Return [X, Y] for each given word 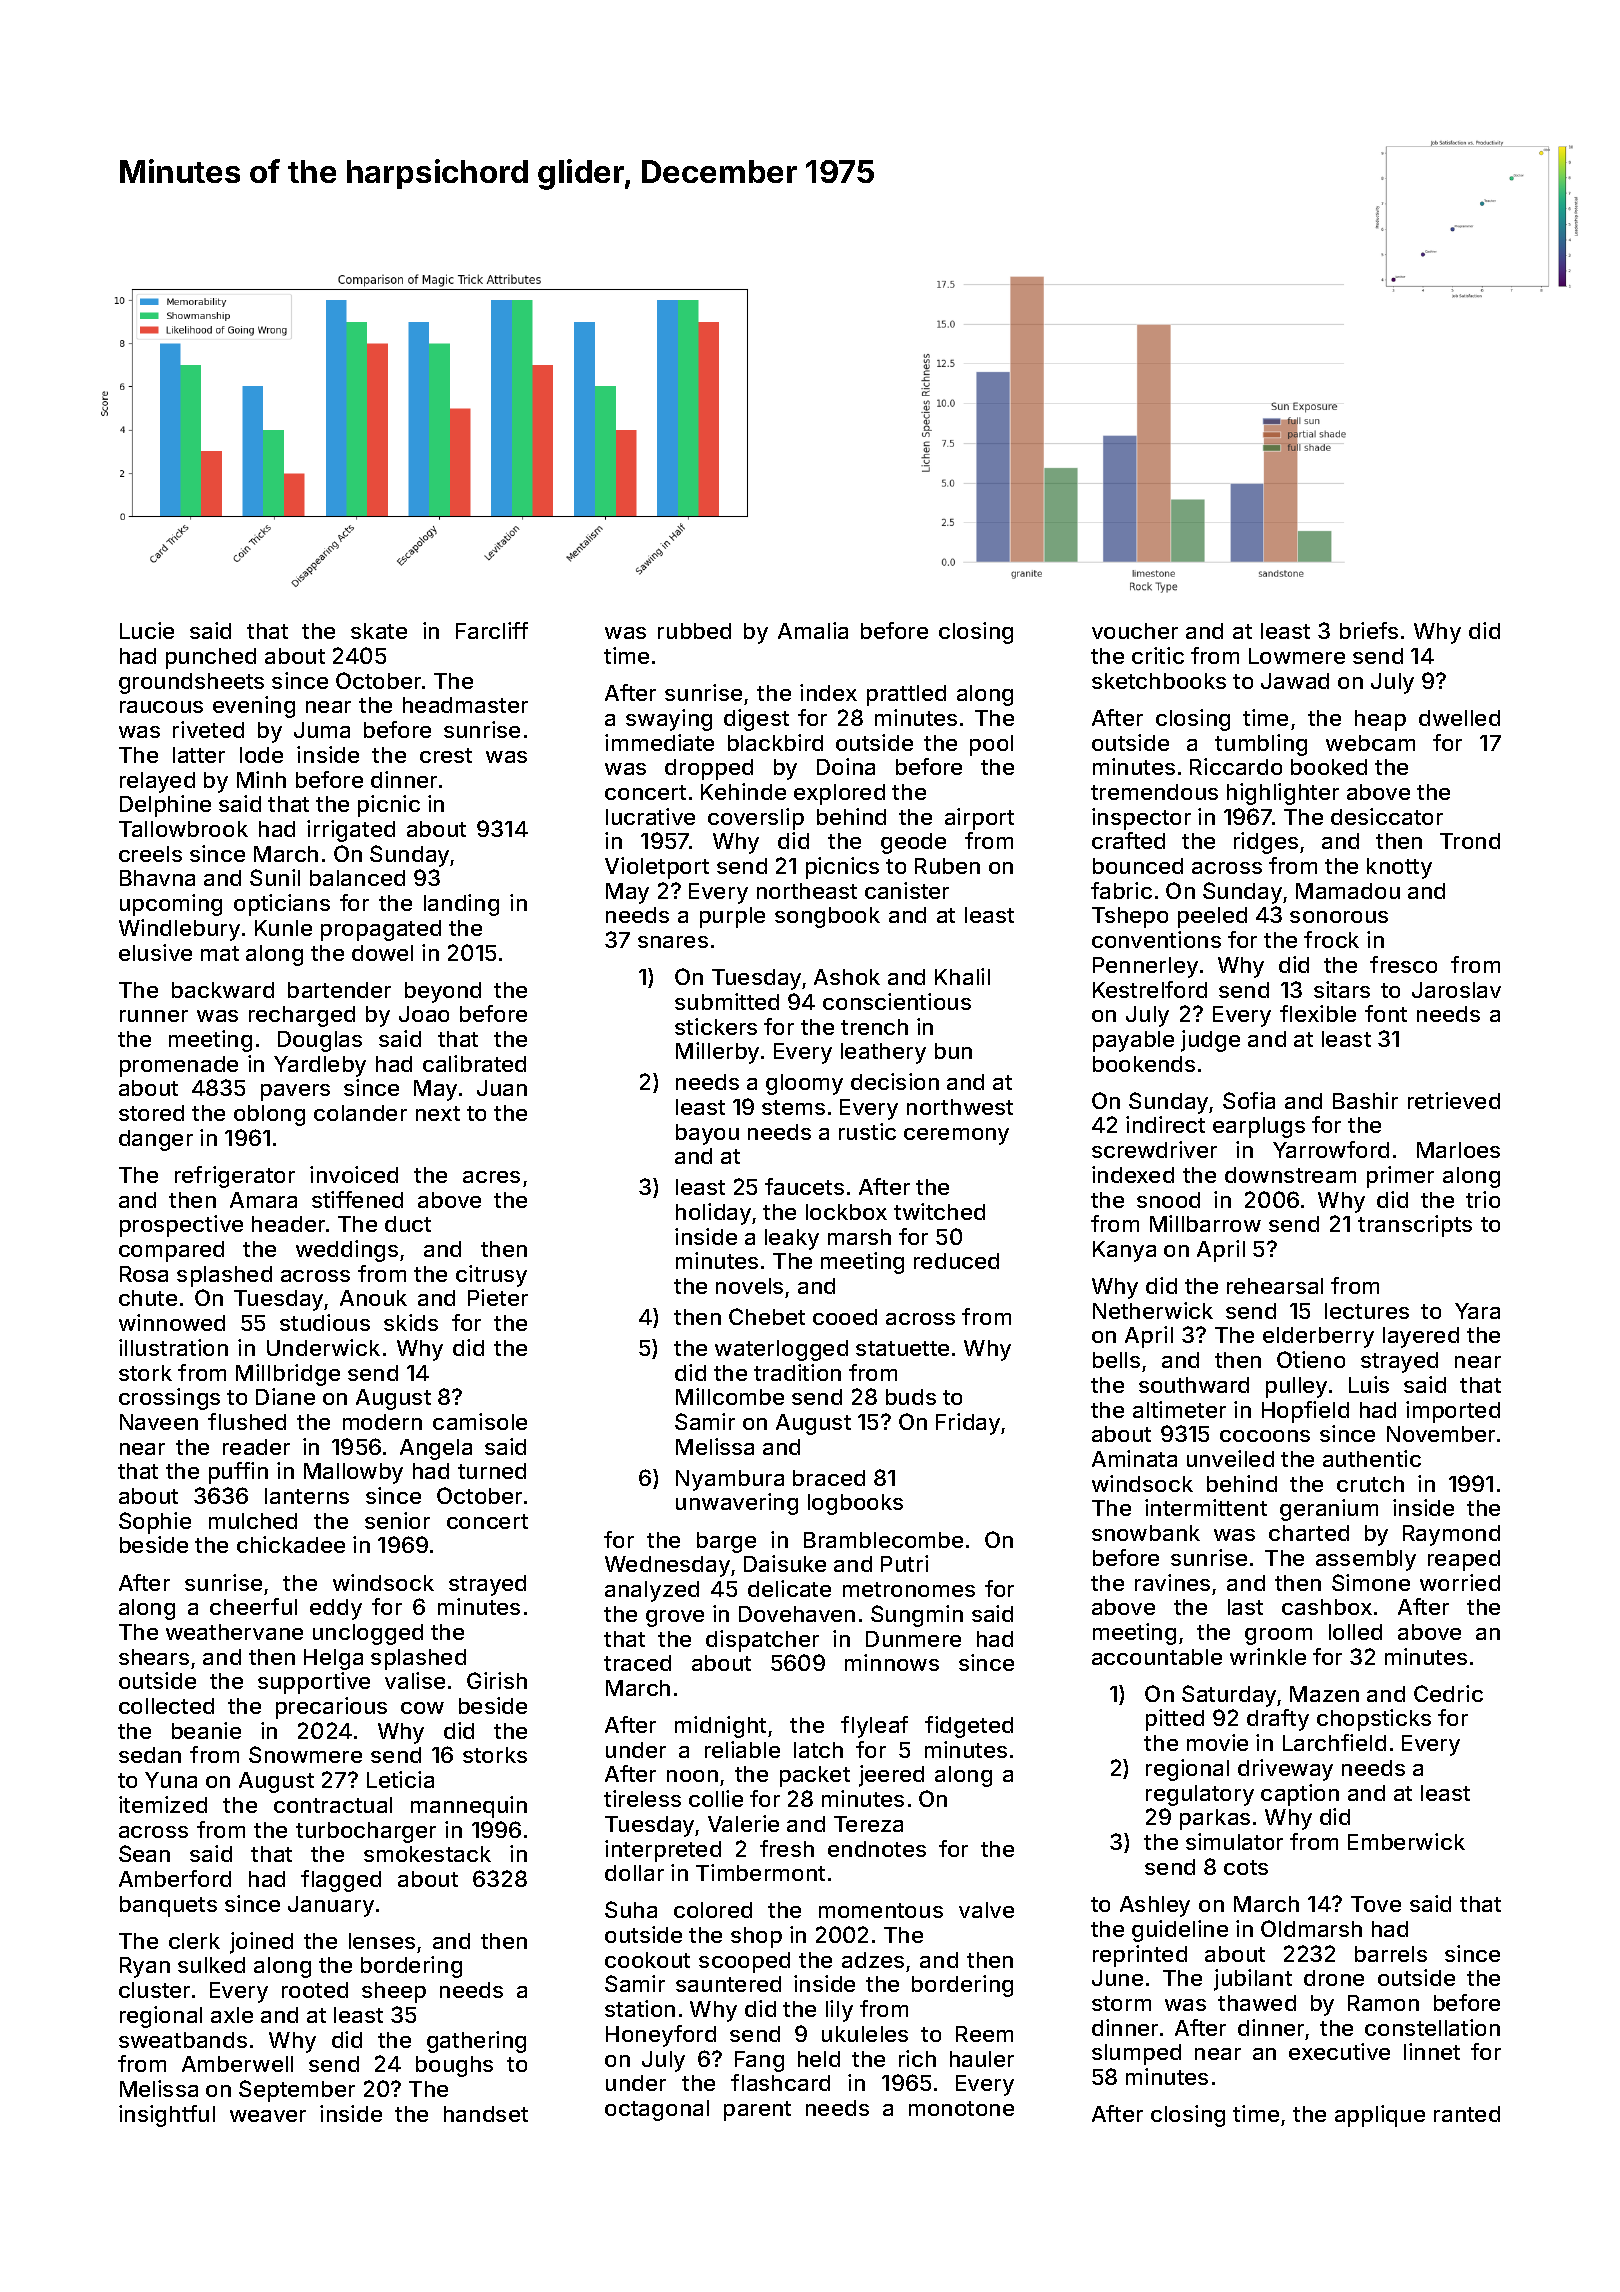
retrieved [1454, 1100]
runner [154, 1016]
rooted [315, 1990]
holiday [713, 1214]
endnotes [877, 1849]
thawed [1257, 2003]
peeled [1212, 917]
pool [991, 745]
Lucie [147, 630]
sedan [150, 1755]
